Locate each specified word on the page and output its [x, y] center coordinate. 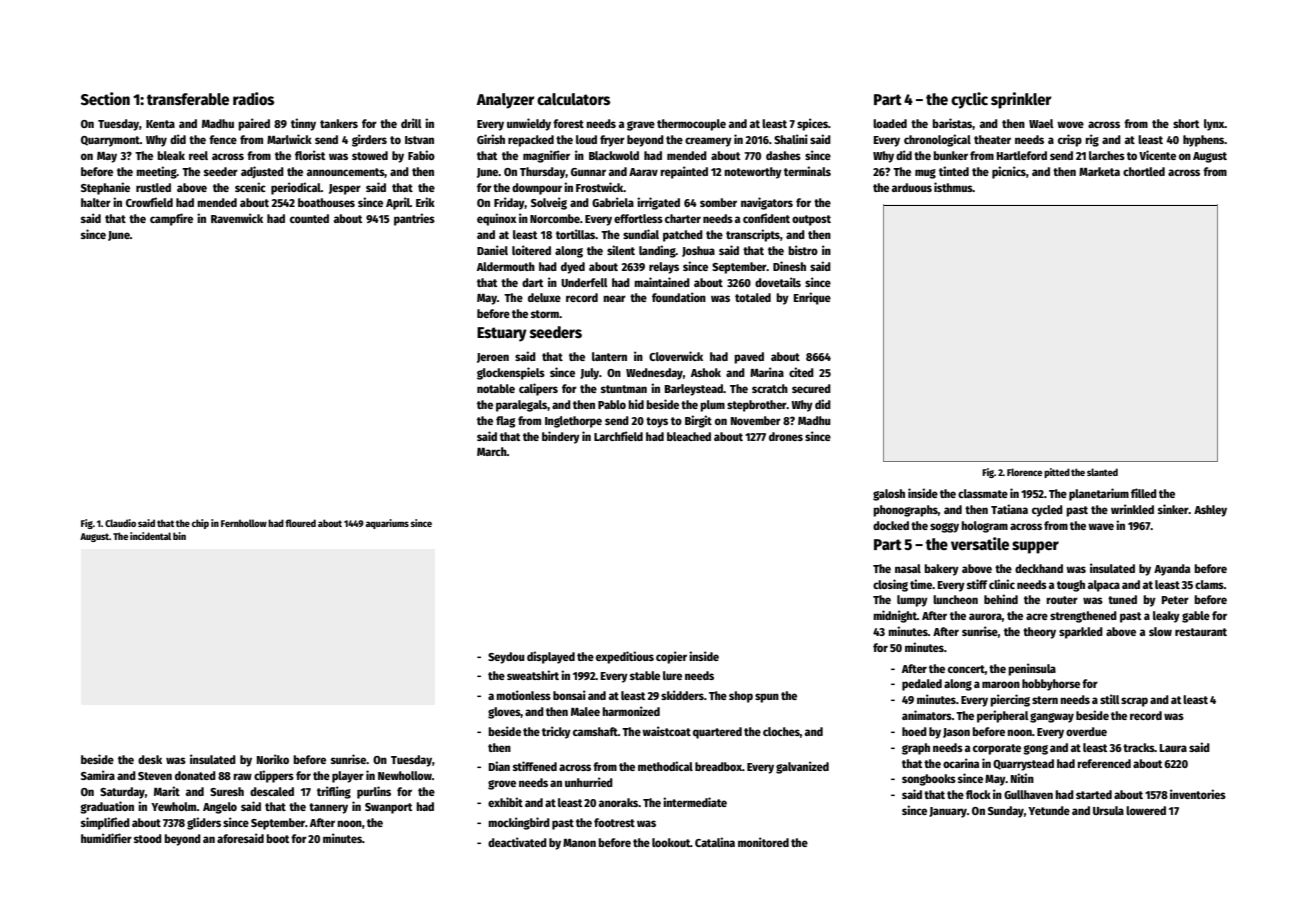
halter [96, 202]
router [1062, 600]
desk [150, 759]
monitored [763, 842]
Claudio [120, 523]
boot [277, 838]
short [1186, 123]
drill [411, 123]
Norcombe [555, 218]
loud [586, 139]
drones [786, 436]
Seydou [506, 658]
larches [1107, 155]
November [756, 420]
